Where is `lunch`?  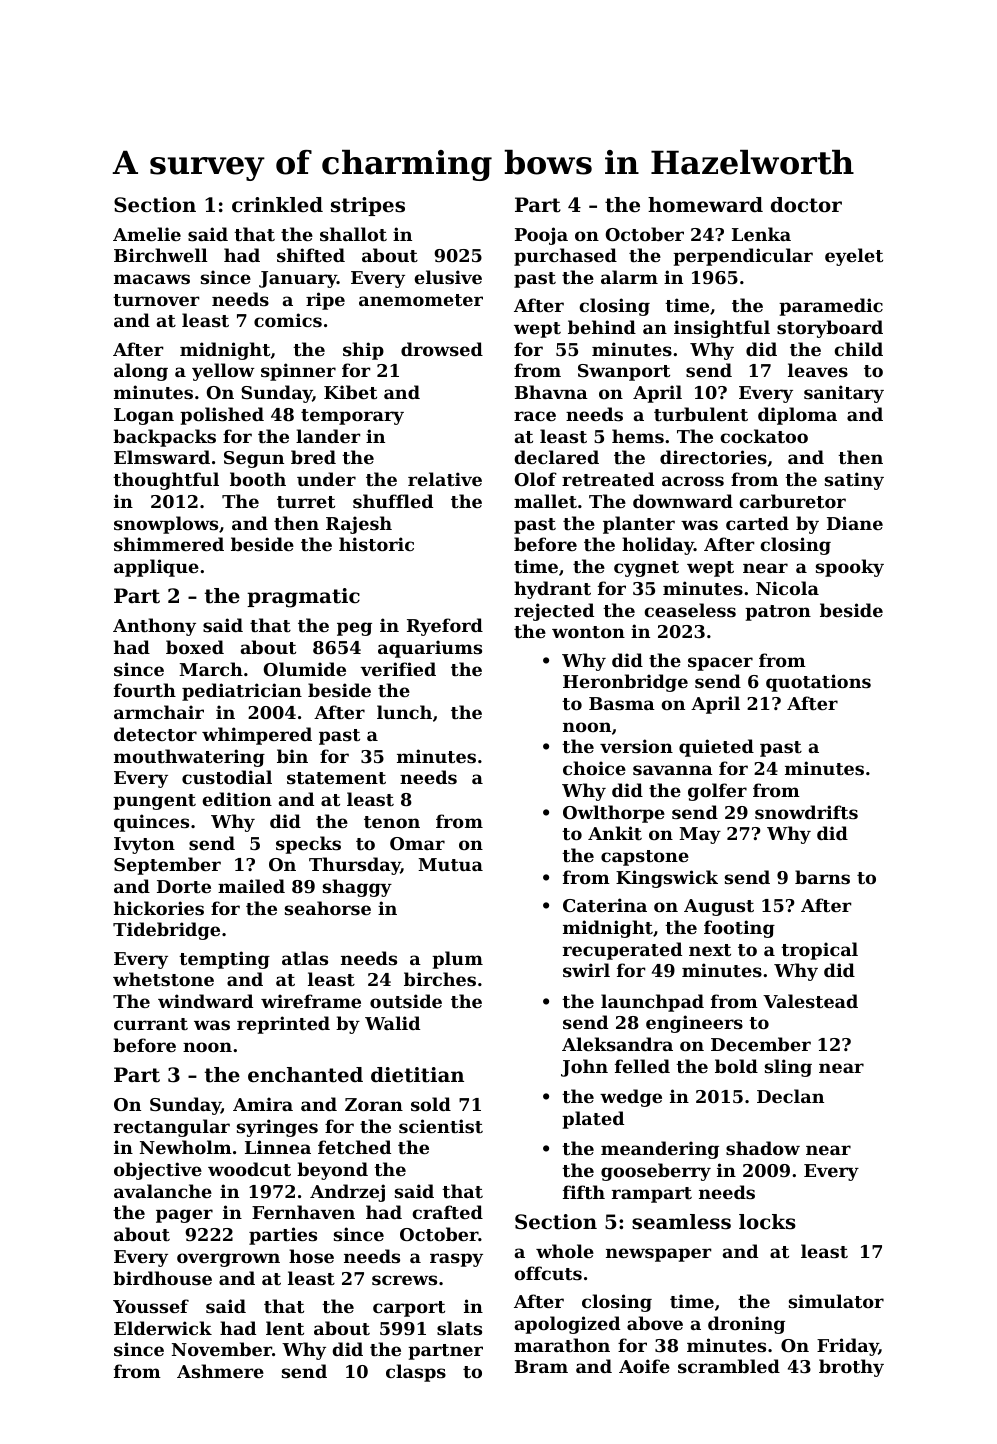
lunch is located at coordinates (404, 712).
